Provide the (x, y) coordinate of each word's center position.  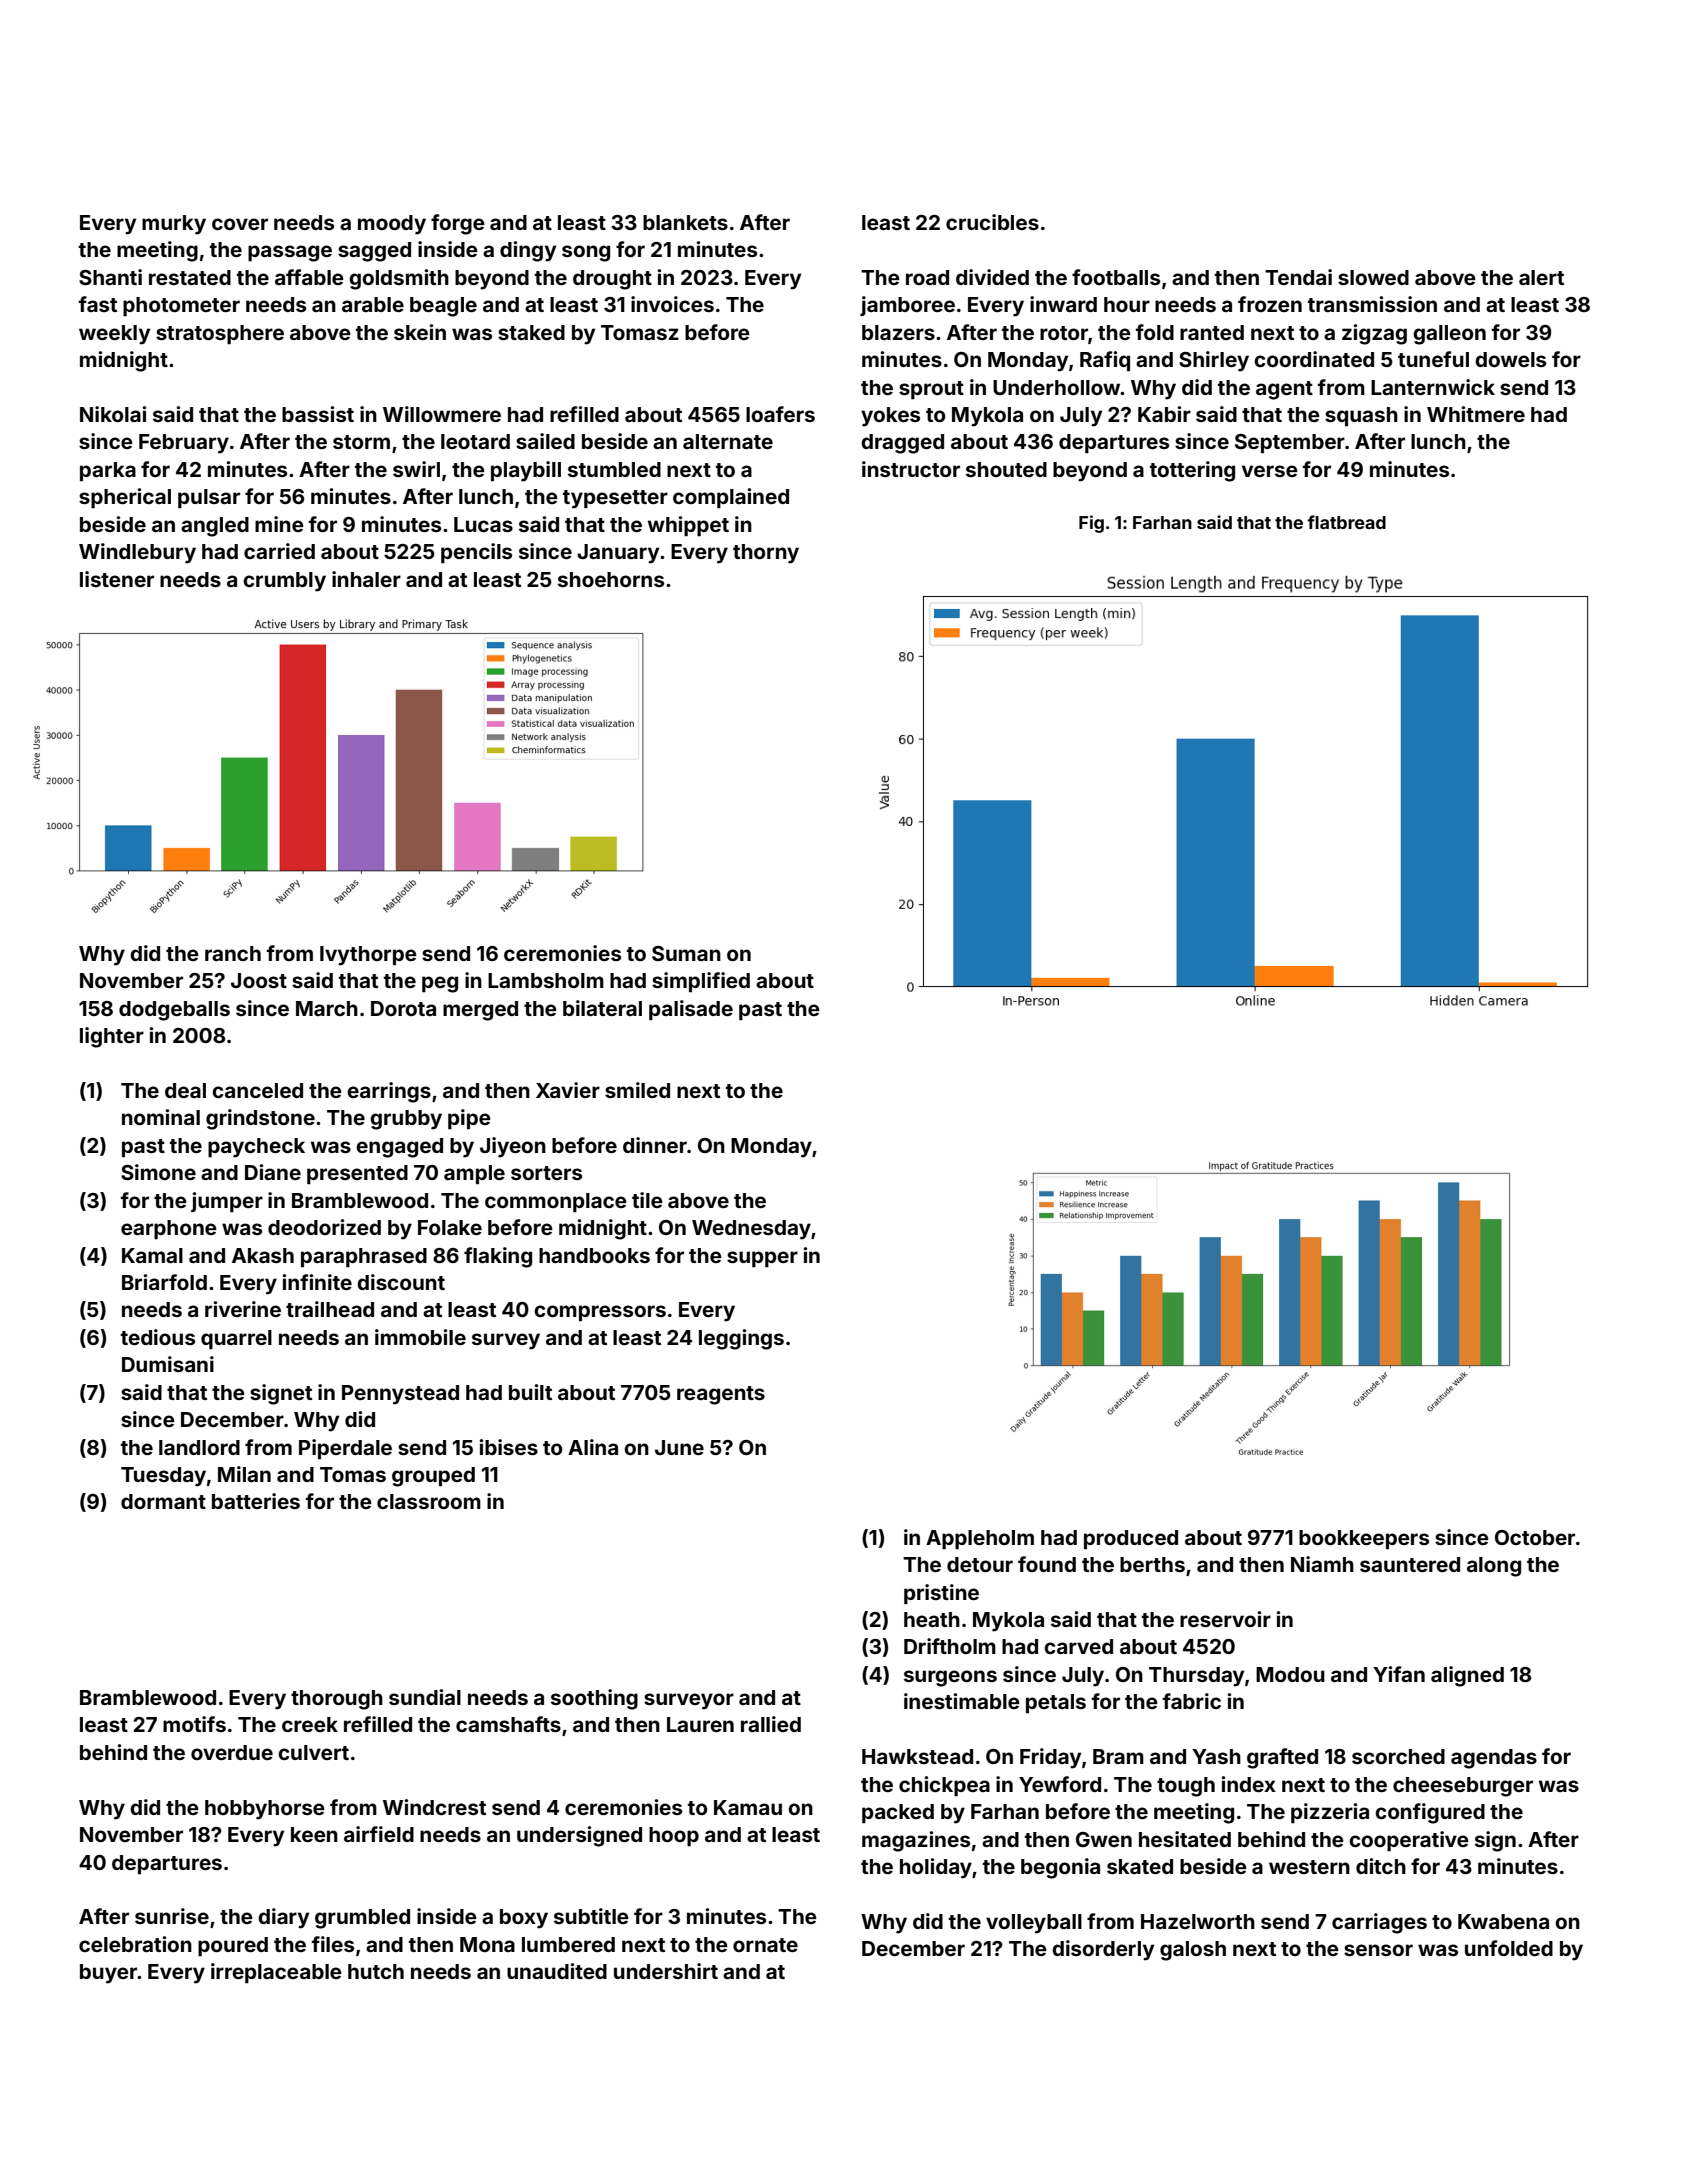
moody (392, 225)
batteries (256, 1501)
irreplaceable (276, 1973)
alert (1541, 277)
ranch (233, 953)
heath (932, 1619)
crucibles (992, 222)
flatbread (1346, 522)
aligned (1467, 1676)
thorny (766, 554)
